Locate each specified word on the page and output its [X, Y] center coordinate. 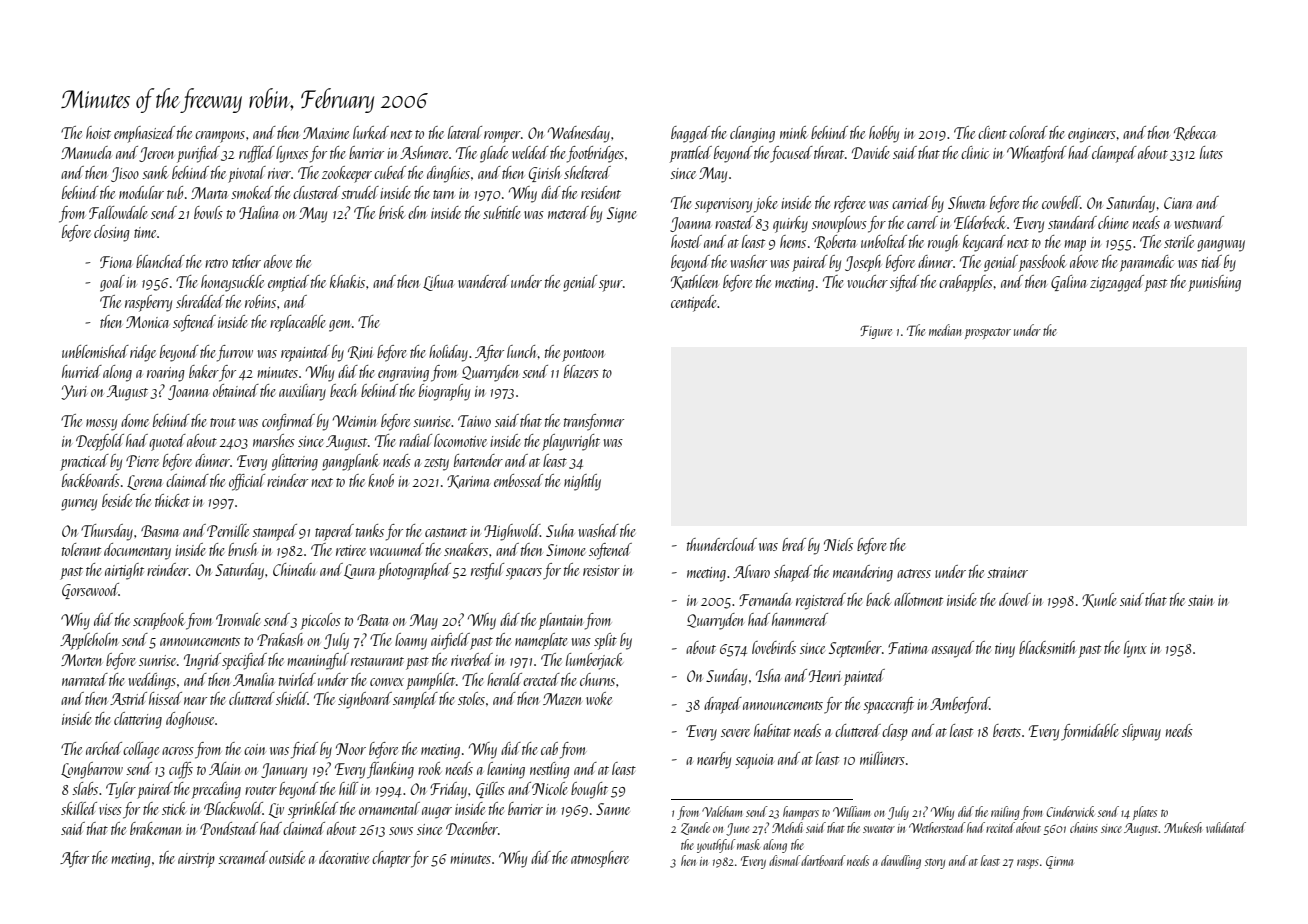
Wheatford [1037, 154]
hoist [98, 132]
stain [1201, 600]
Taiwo [474, 421]
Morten [81, 660]
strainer [1007, 572]
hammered [800, 619]
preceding [216, 790]
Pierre [142, 461]
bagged [690, 134]
